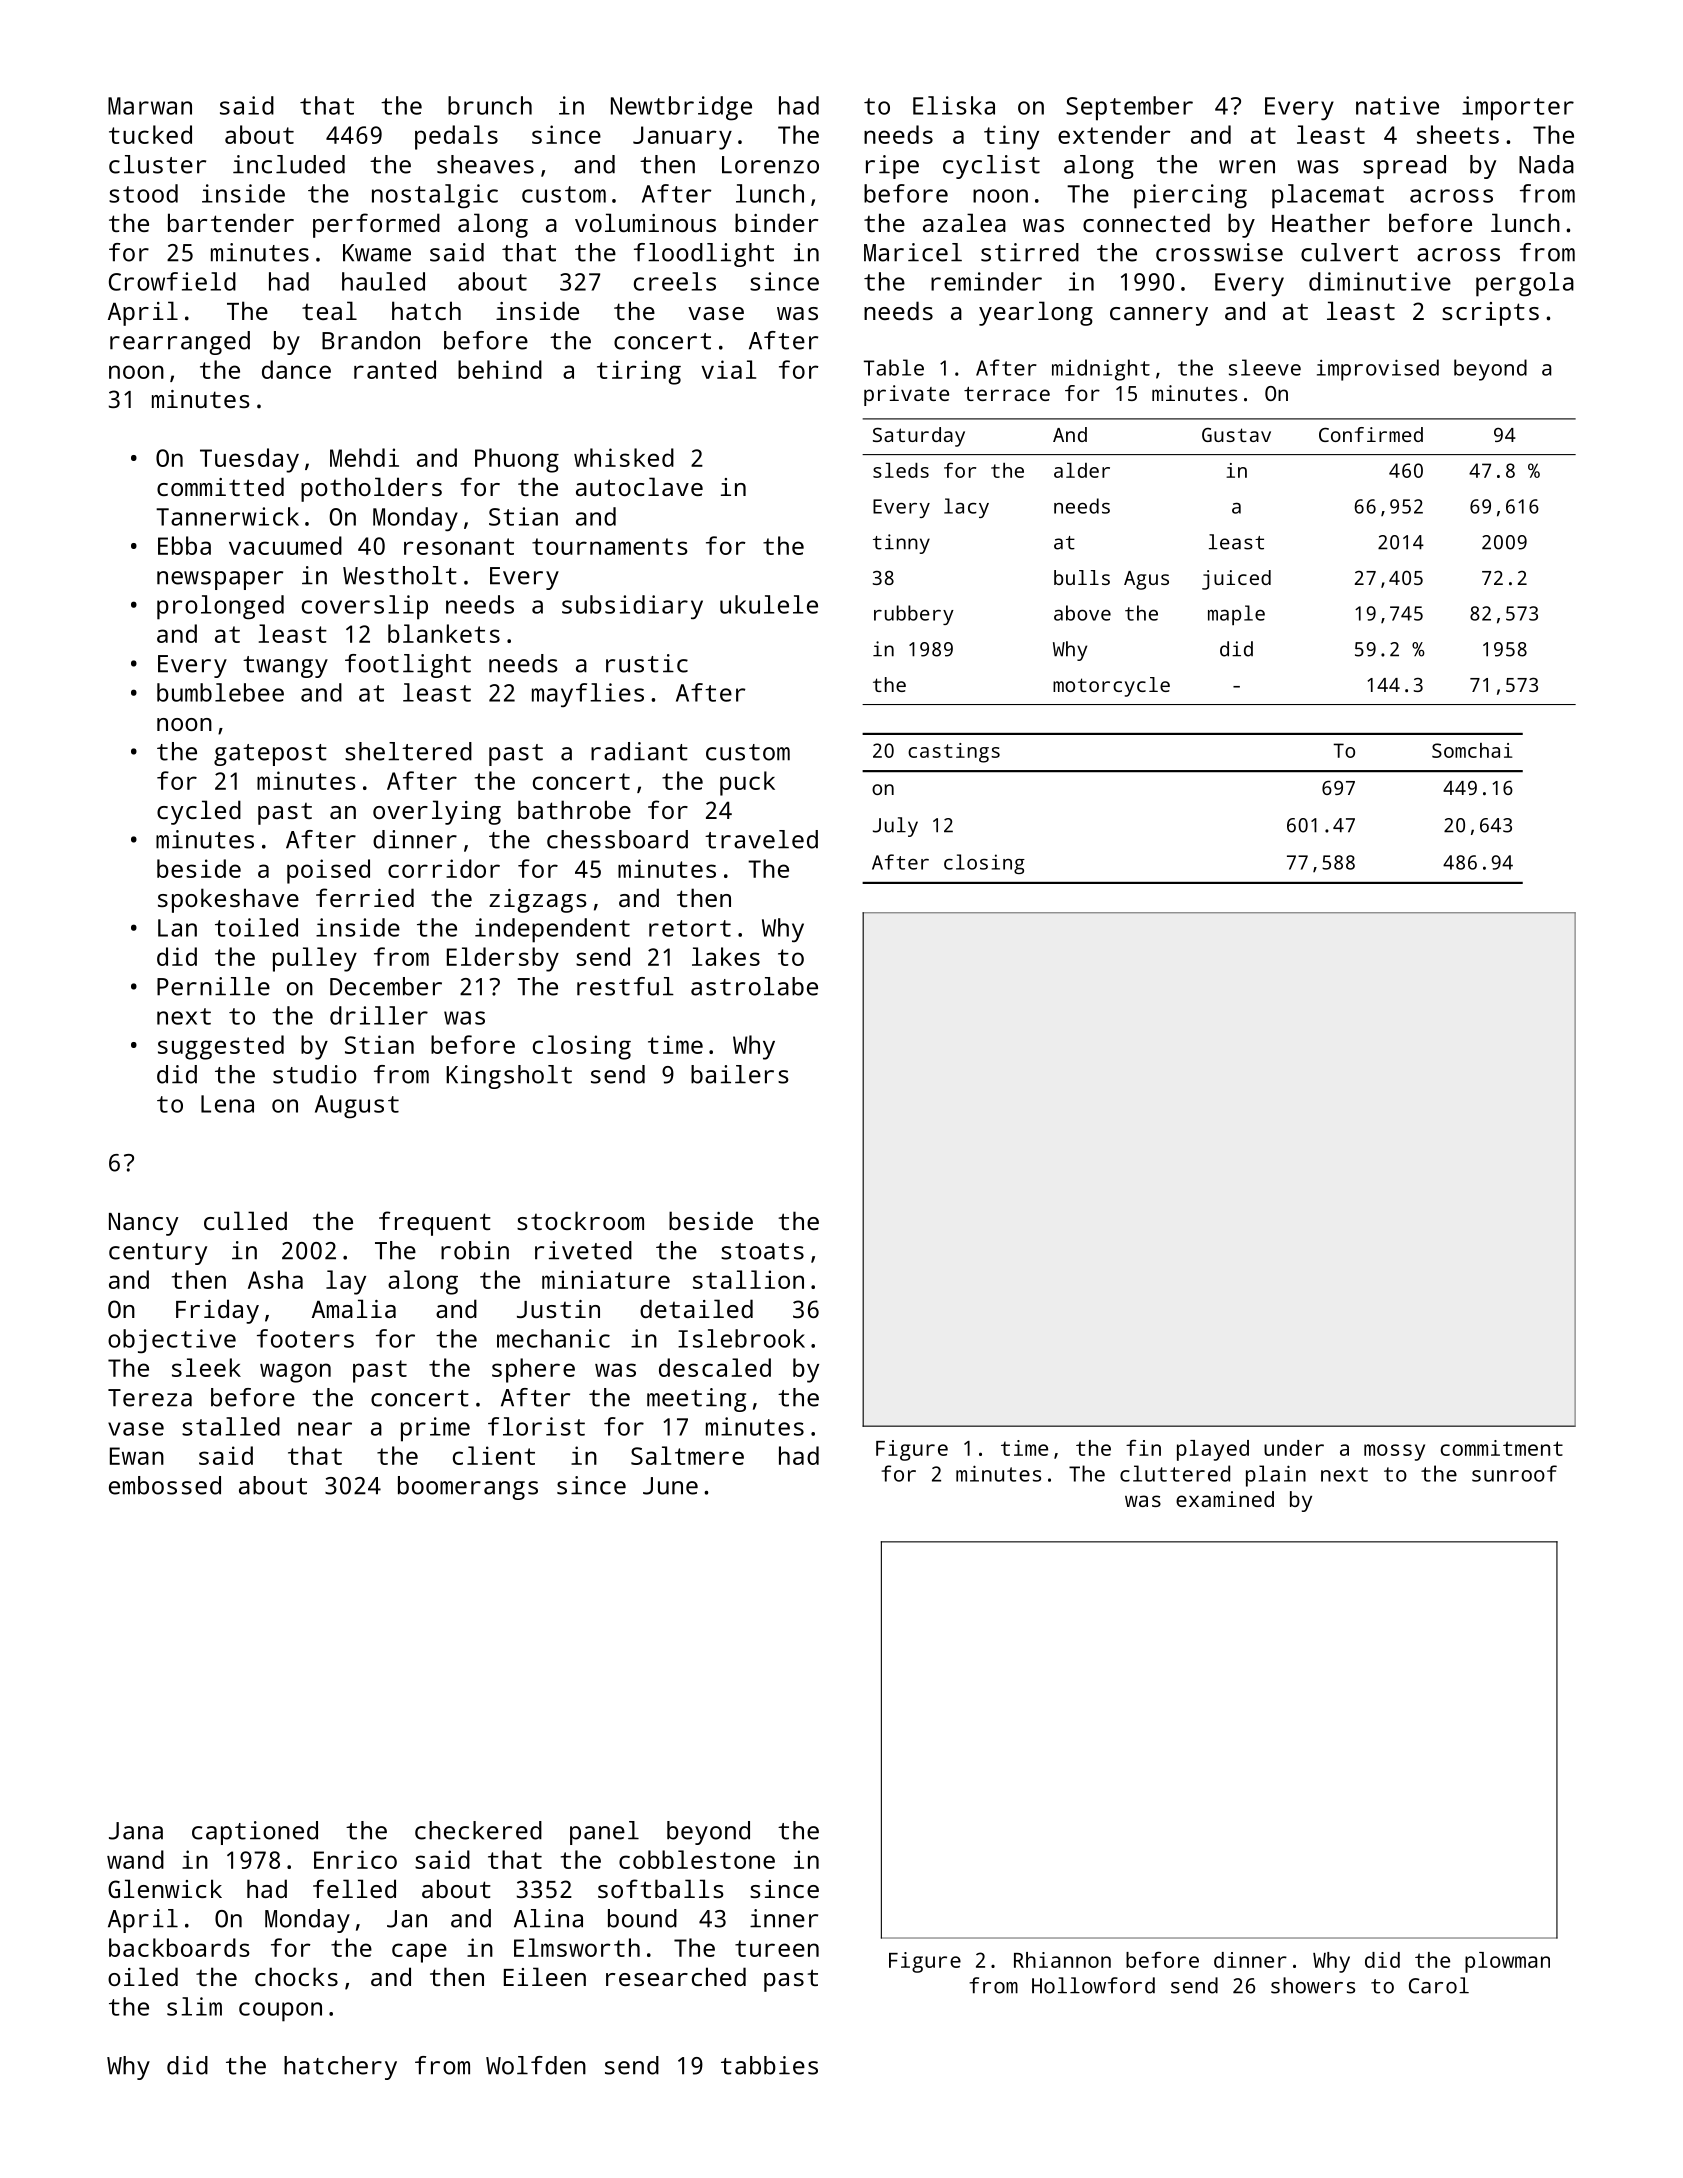 The width and height of the screenshot is (1683, 2178). I want to click on behind, so click(500, 369).
